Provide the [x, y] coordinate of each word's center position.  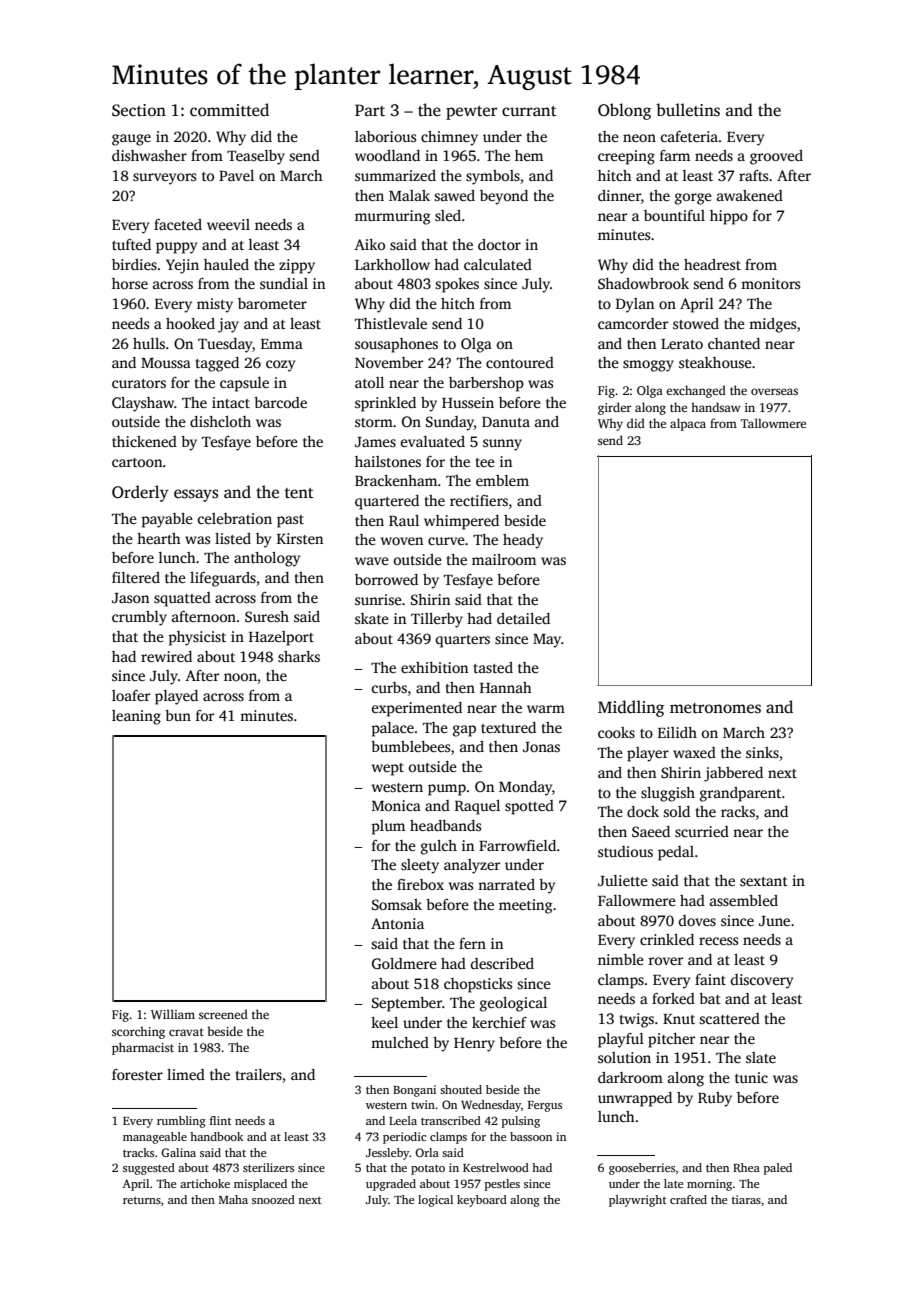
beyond [504, 197]
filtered [136, 577]
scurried [702, 831]
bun [178, 715]
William [173, 1014]
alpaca [688, 424]
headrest [712, 264]
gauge [131, 140]
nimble [621, 959]
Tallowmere [773, 423]
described [502, 963]
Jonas [541, 747]
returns [142, 1200]
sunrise [378, 599]
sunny [502, 445]
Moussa [166, 363]
